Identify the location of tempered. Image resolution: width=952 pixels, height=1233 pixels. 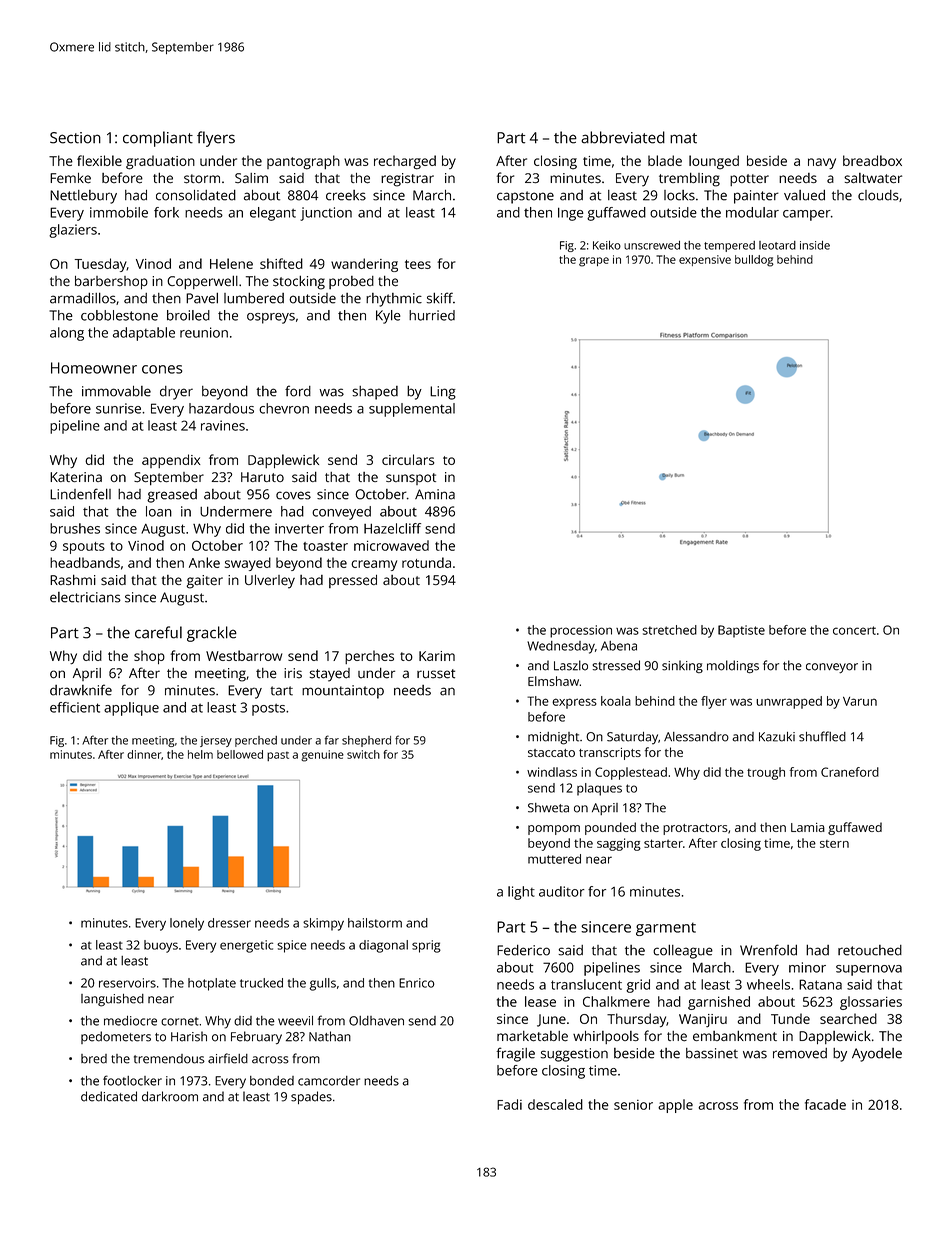
(729, 246).
